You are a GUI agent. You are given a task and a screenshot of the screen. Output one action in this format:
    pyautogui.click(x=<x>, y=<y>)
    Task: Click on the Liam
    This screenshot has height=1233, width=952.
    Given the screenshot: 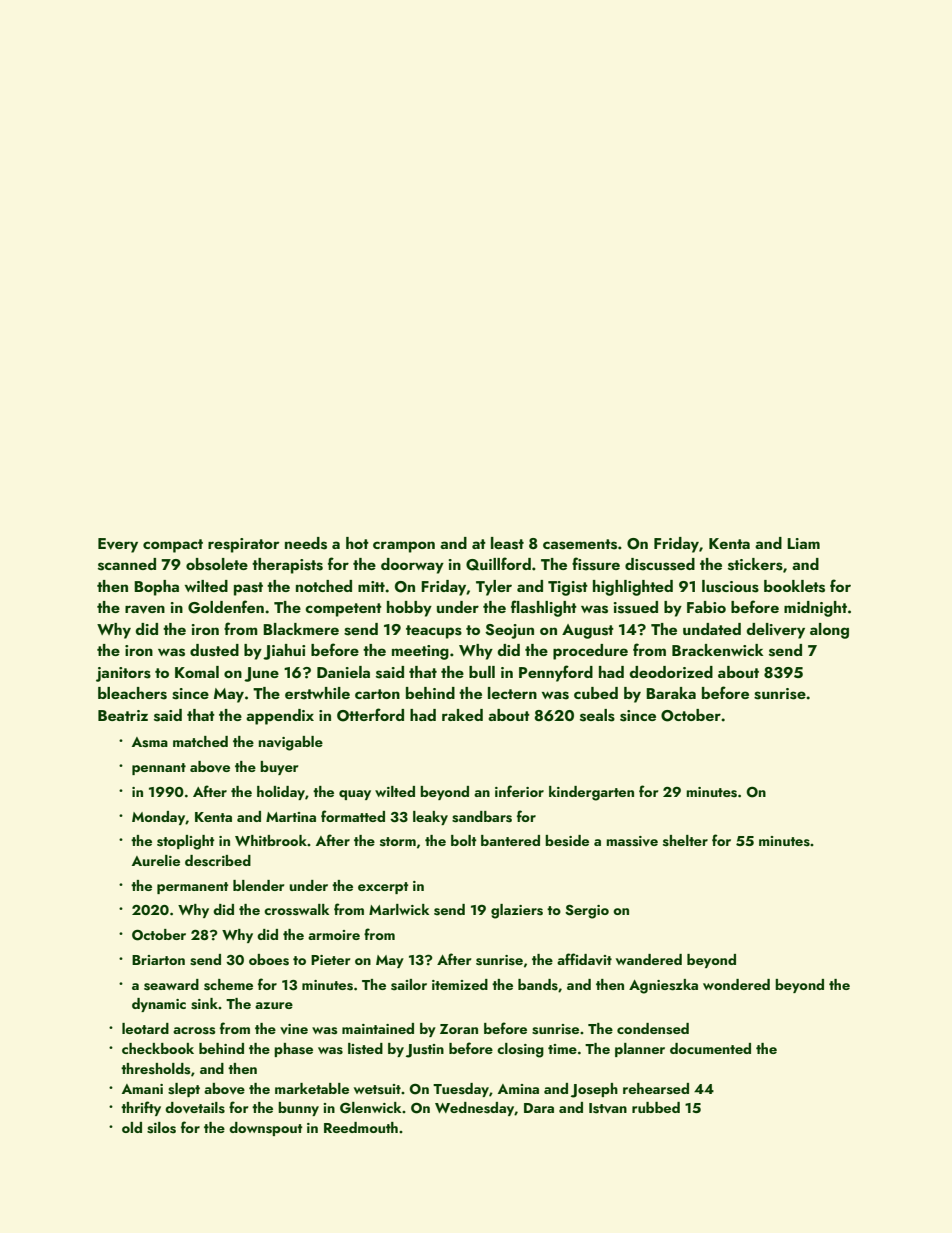 What is the action you would take?
    pyautogui.click(x=803, y=543)
